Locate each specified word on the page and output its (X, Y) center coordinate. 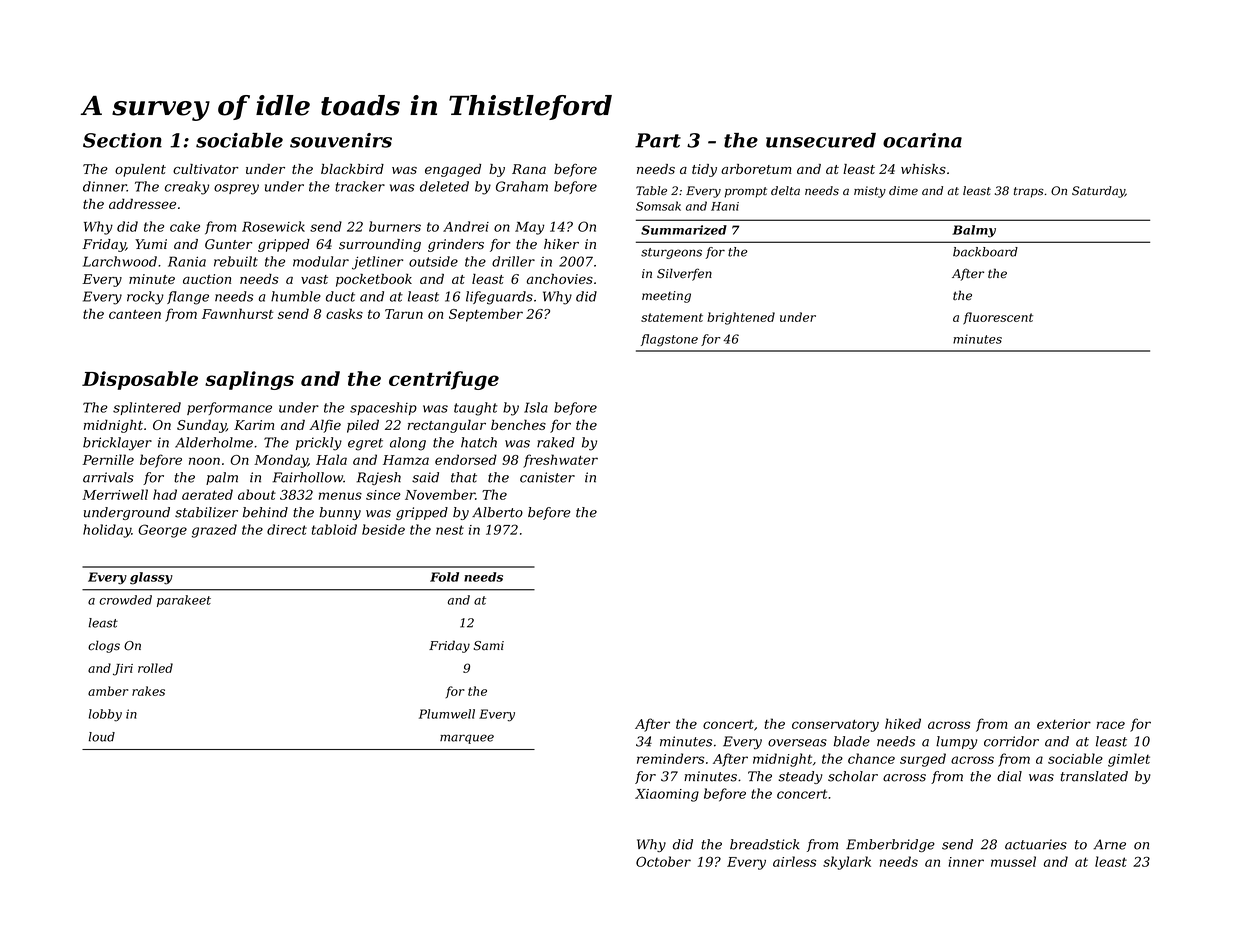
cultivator (206, 169)
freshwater (560, 461)
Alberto (497, 512)
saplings (249, 380)
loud (102, 737)
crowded (125, 600)
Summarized (684, 230)
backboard (985, 252)
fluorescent (998, 318)
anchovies (560, 279)
